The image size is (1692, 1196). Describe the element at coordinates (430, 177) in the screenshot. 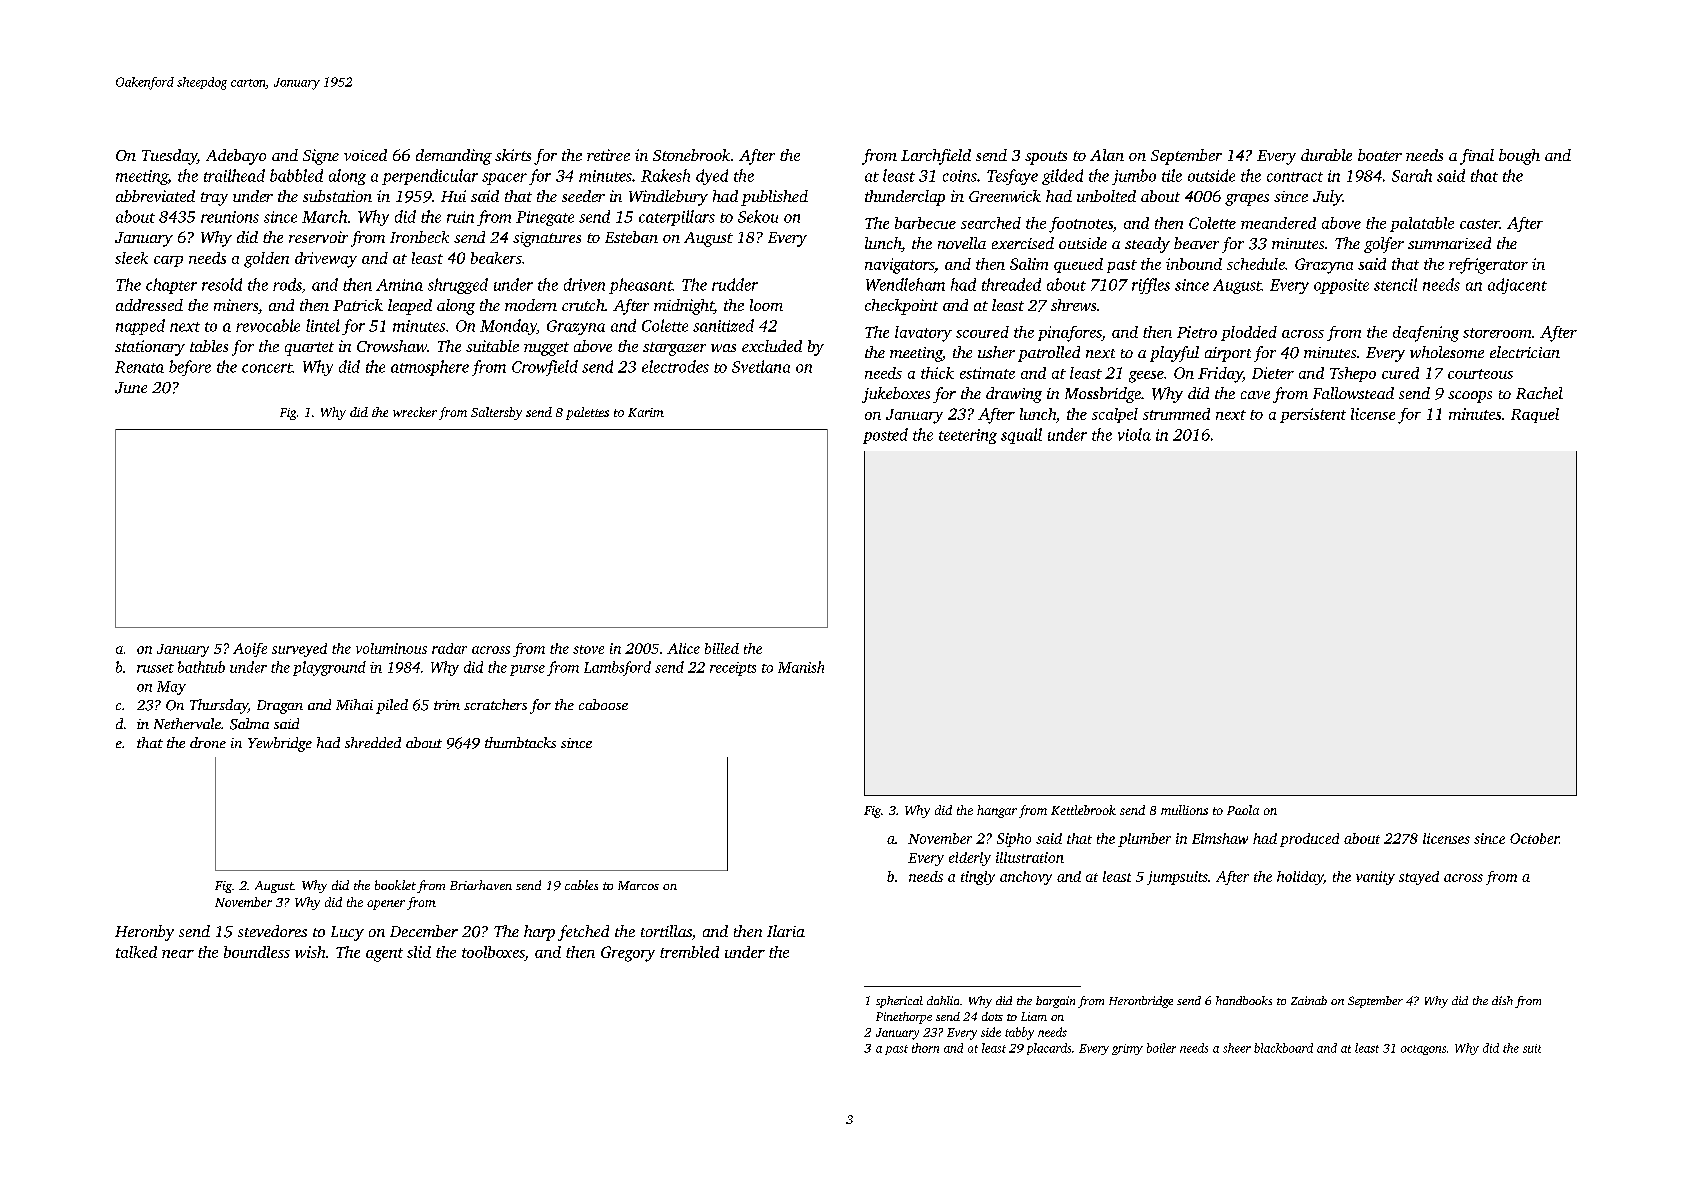

I see `perpendicular` at that location.
